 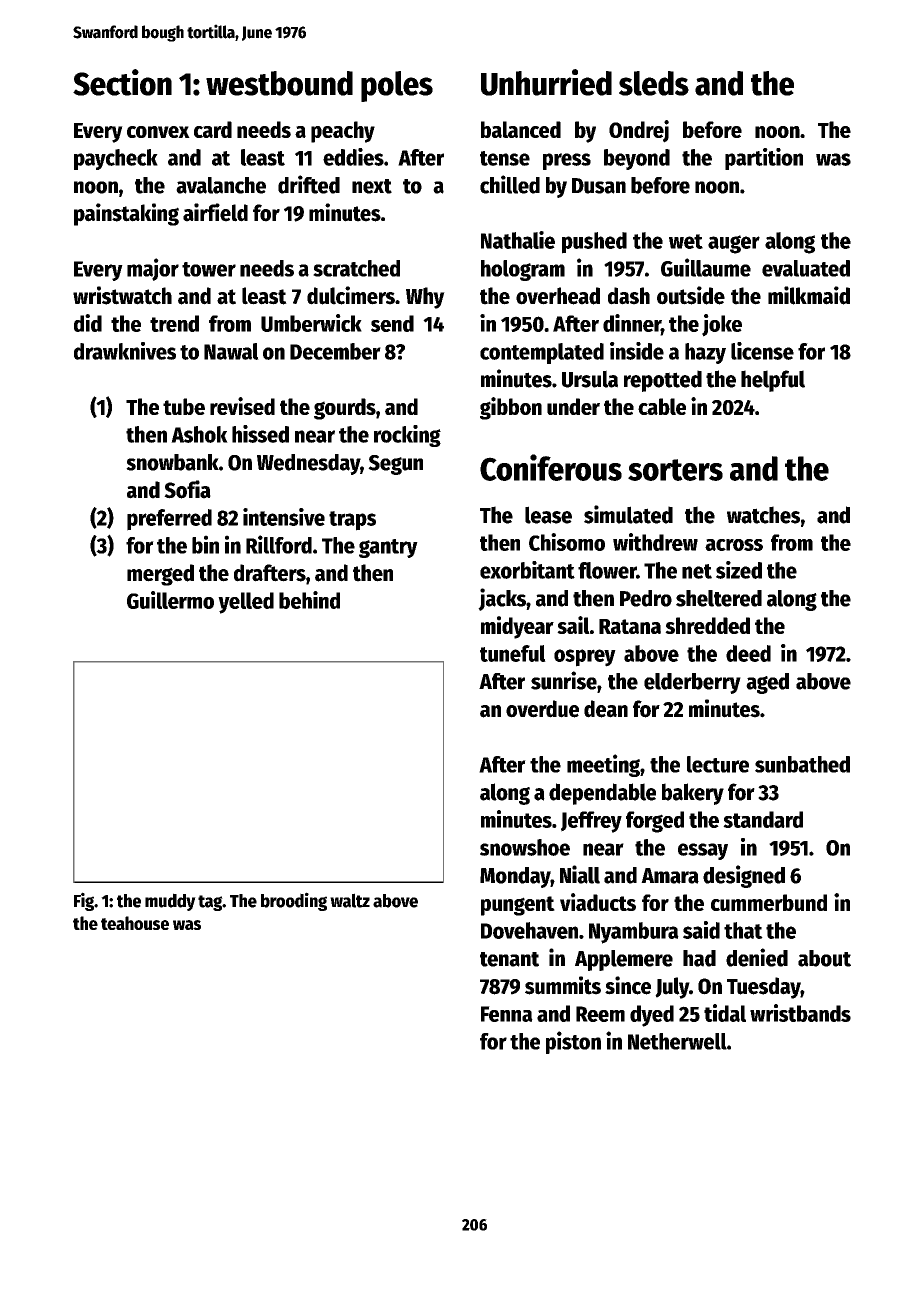 I want to click on poles, so click(x=397, y=86).
